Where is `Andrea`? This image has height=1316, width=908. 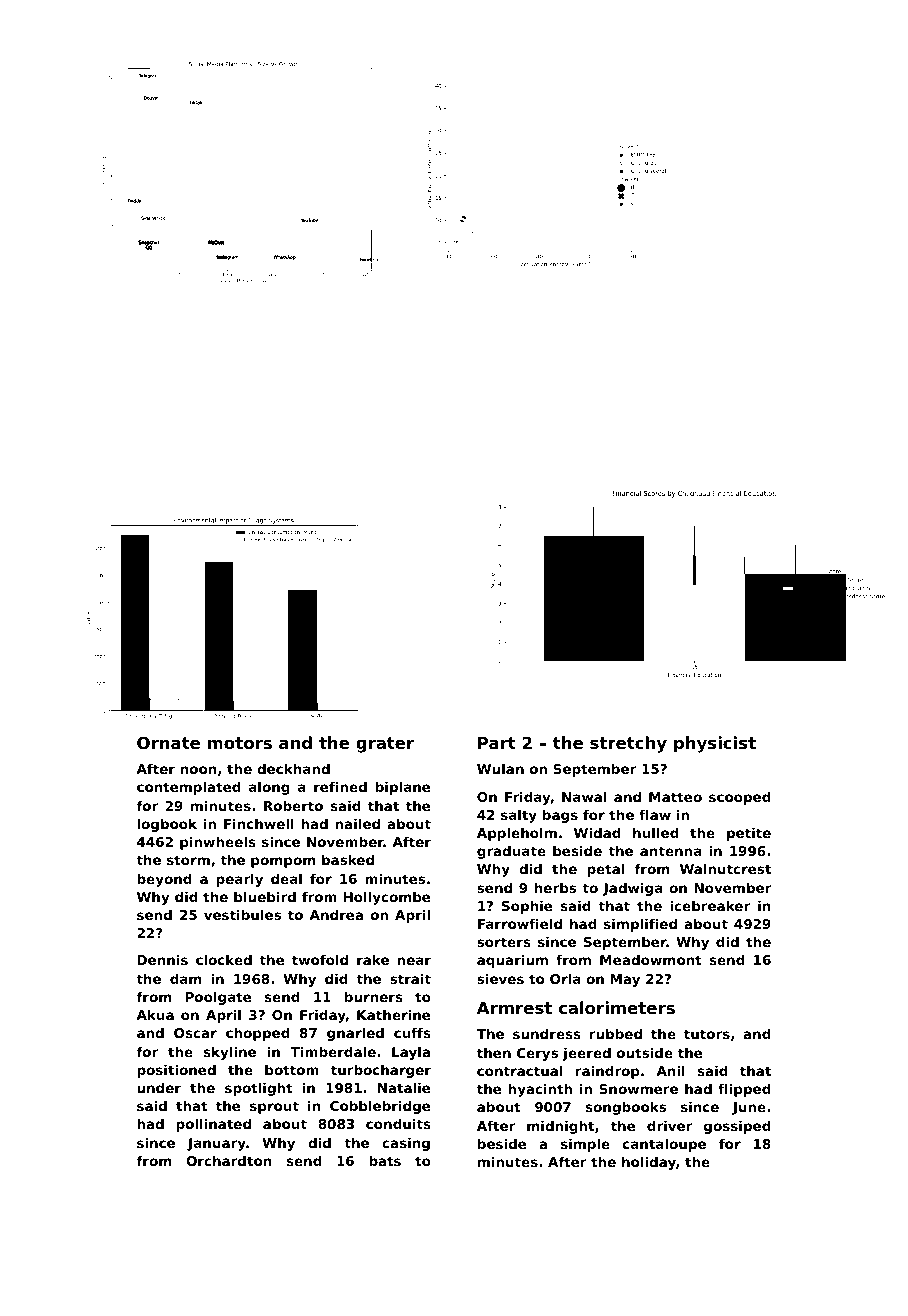
Andrea is located at coordinates (336, 914).
